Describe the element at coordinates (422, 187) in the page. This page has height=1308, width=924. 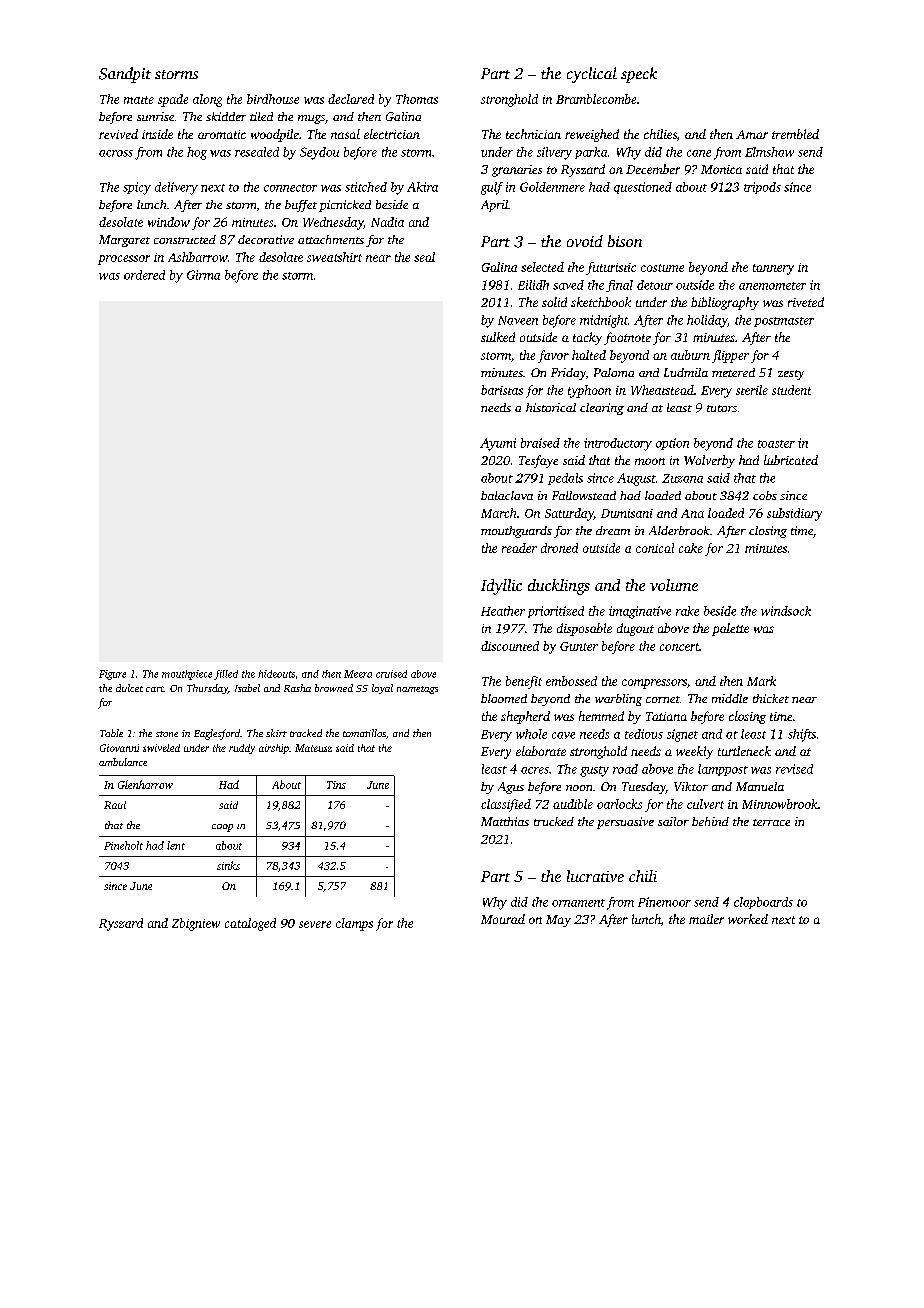
I see `Akira` at that location.
